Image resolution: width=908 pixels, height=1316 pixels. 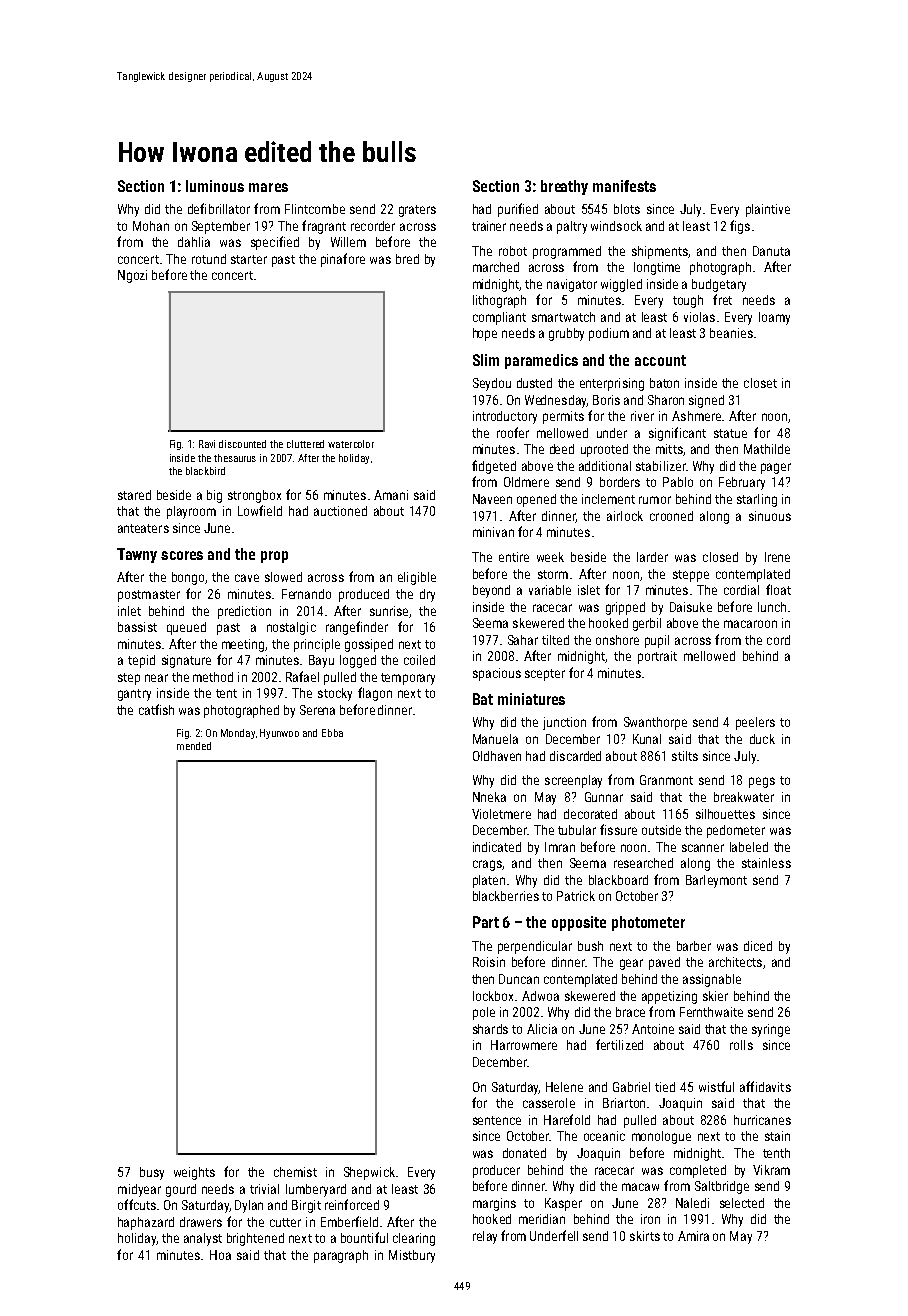 What do you see at coordinates (194, 746) in the document?
I see `mended` at bounding box center [194, 746].
